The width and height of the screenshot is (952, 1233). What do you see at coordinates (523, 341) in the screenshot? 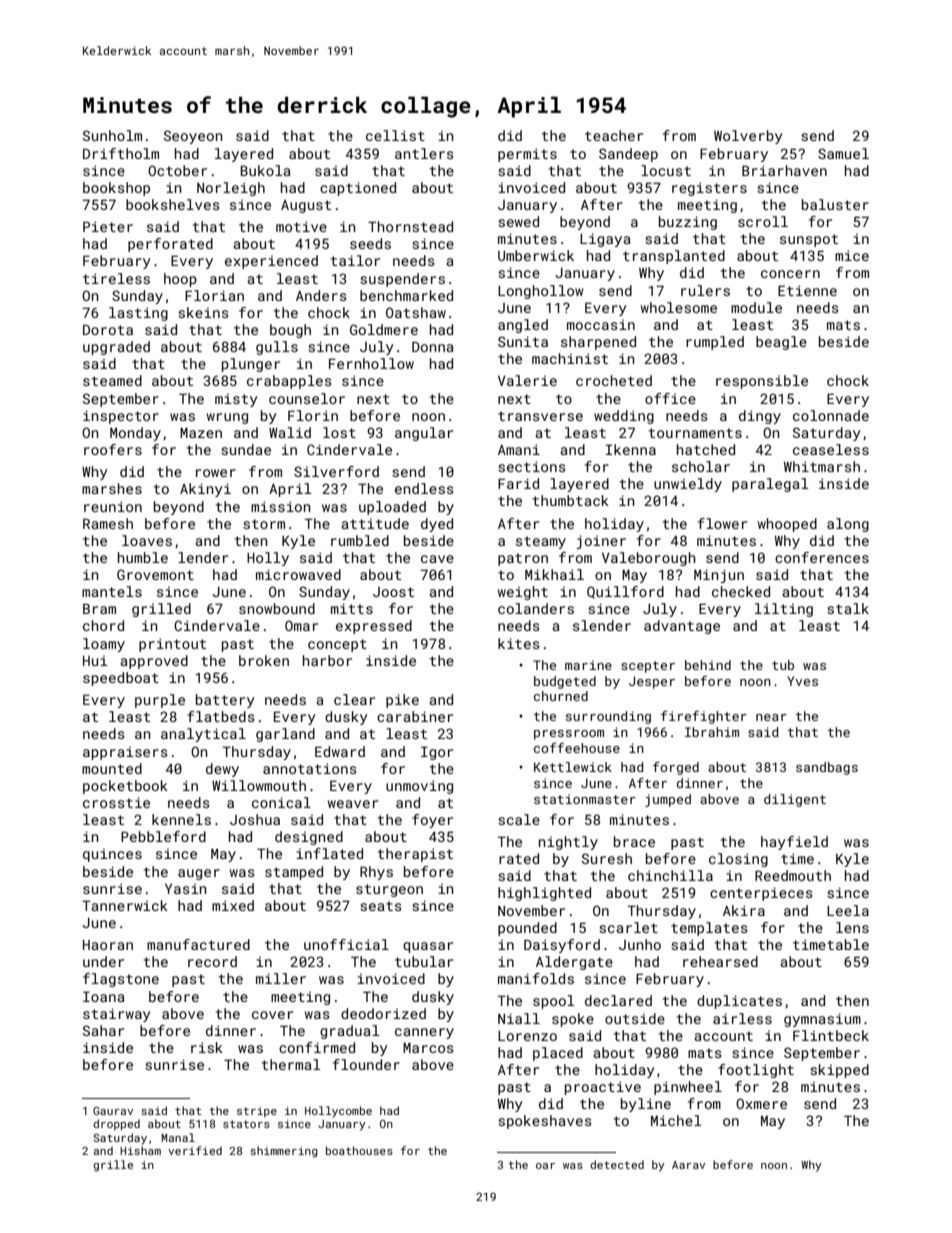
I see `Sunita` at bounding box center [523, 341].
